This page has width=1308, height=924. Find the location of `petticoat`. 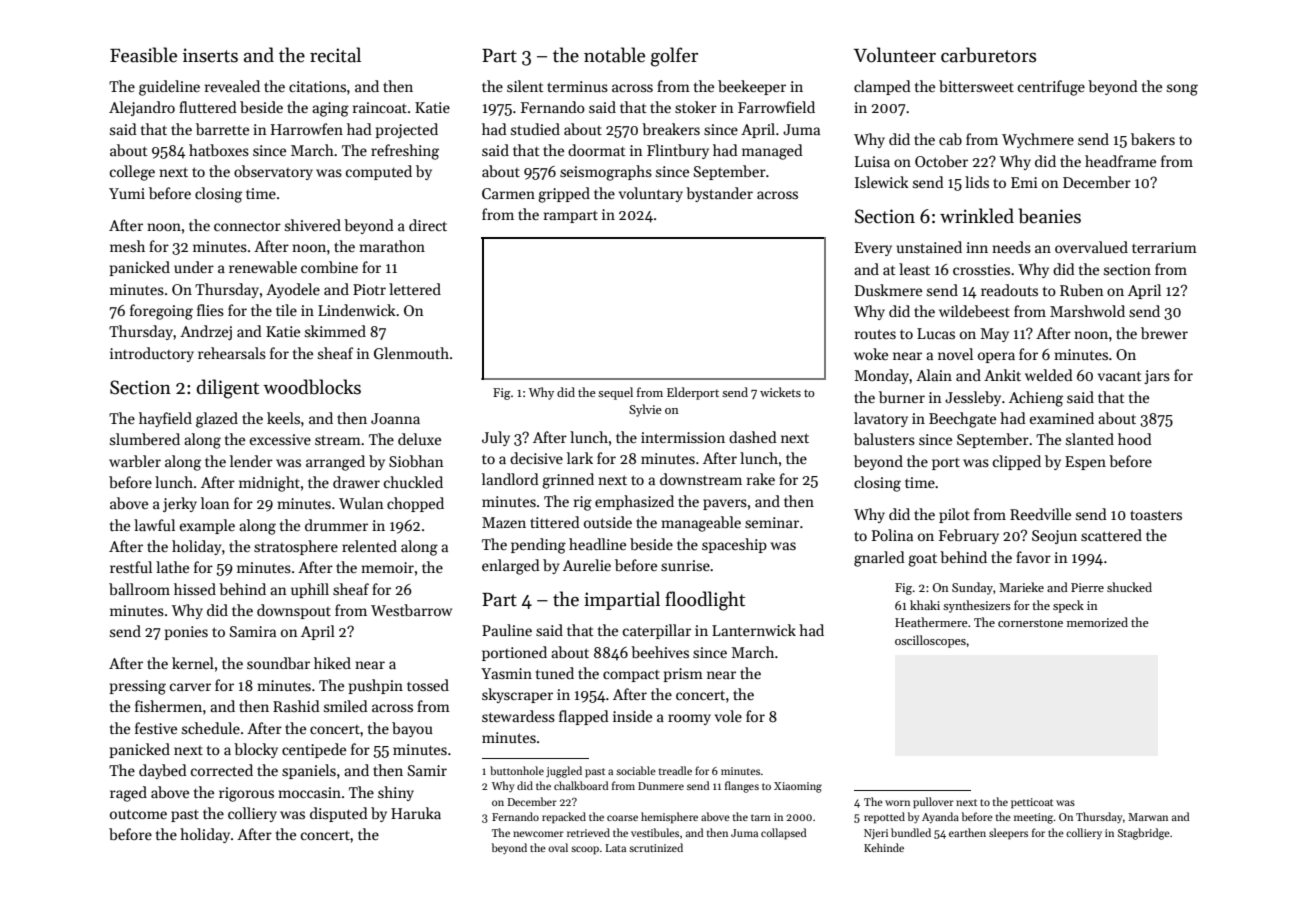

petticoat is located at coordinates (1032, 803).
